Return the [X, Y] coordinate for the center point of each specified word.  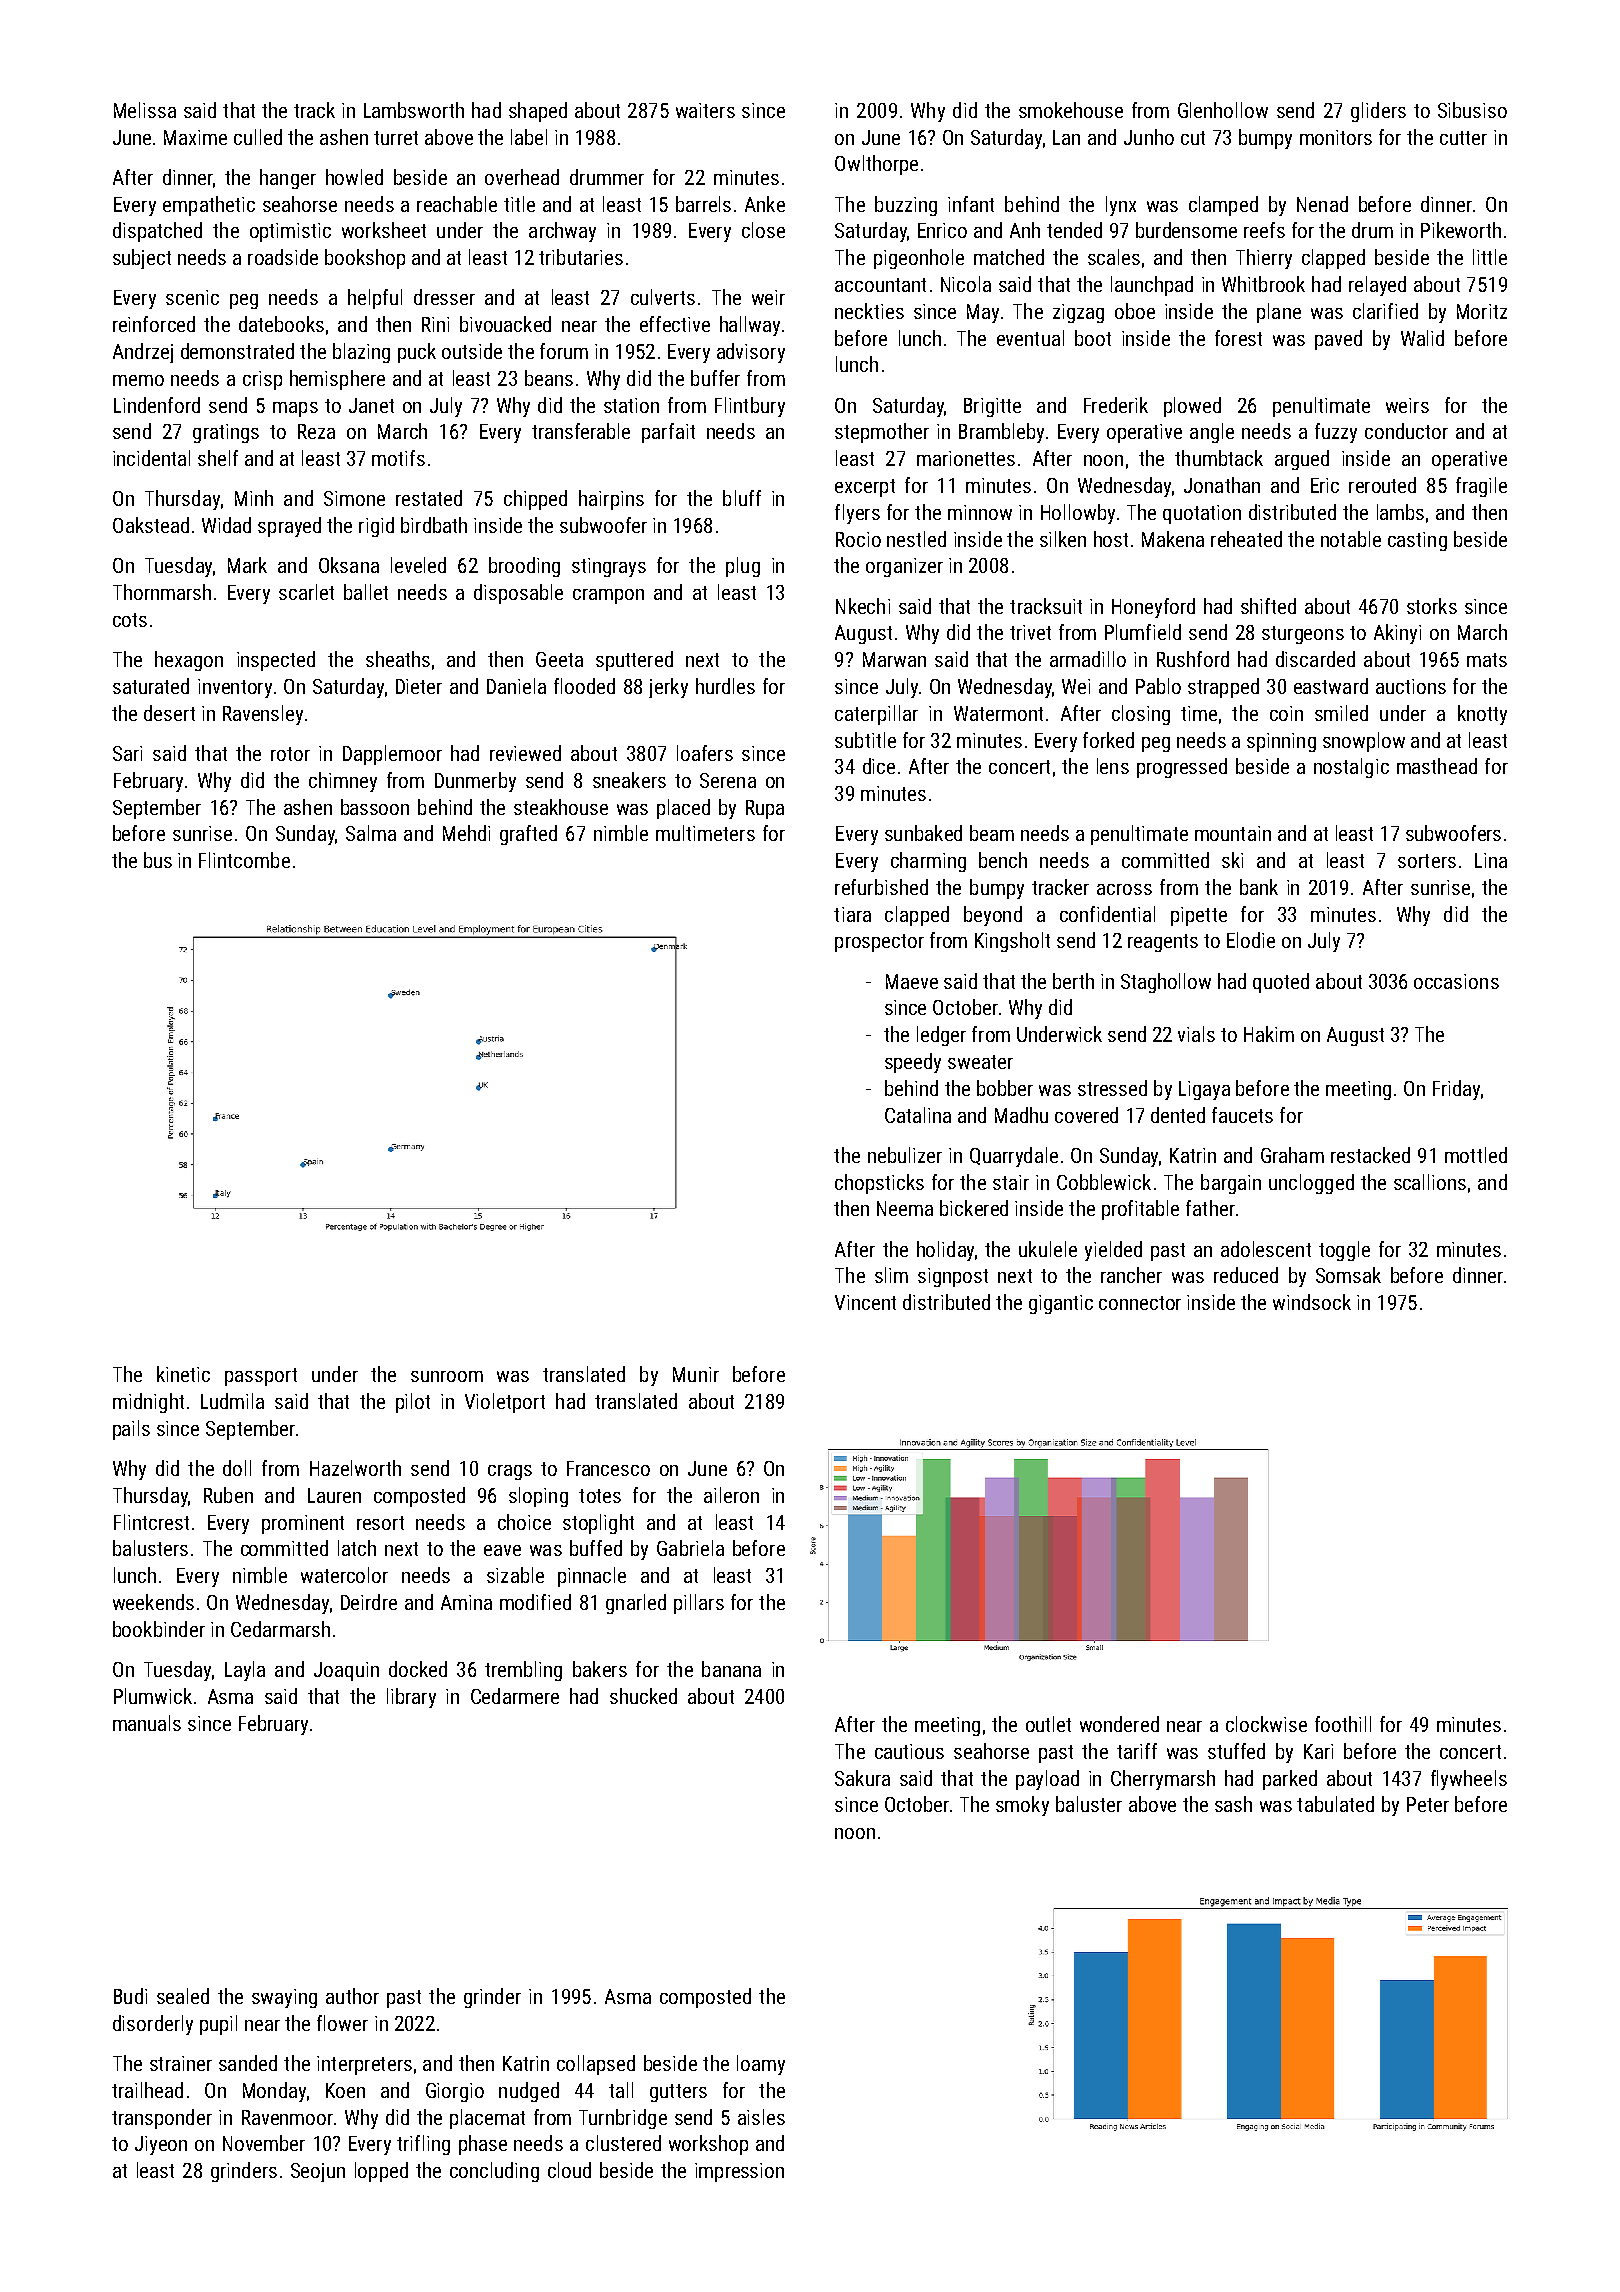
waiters [705, 110]
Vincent [865, 1302]
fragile [1481, 487]
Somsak [1348, 1275]
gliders [1378, 112]
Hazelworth [355, 1468]
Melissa [145, 110]
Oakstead [151, 525]
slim [891, 1275]
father [1210, 1208]
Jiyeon [161, 2145]
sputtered [634, 661]
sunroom [447, 1376]
